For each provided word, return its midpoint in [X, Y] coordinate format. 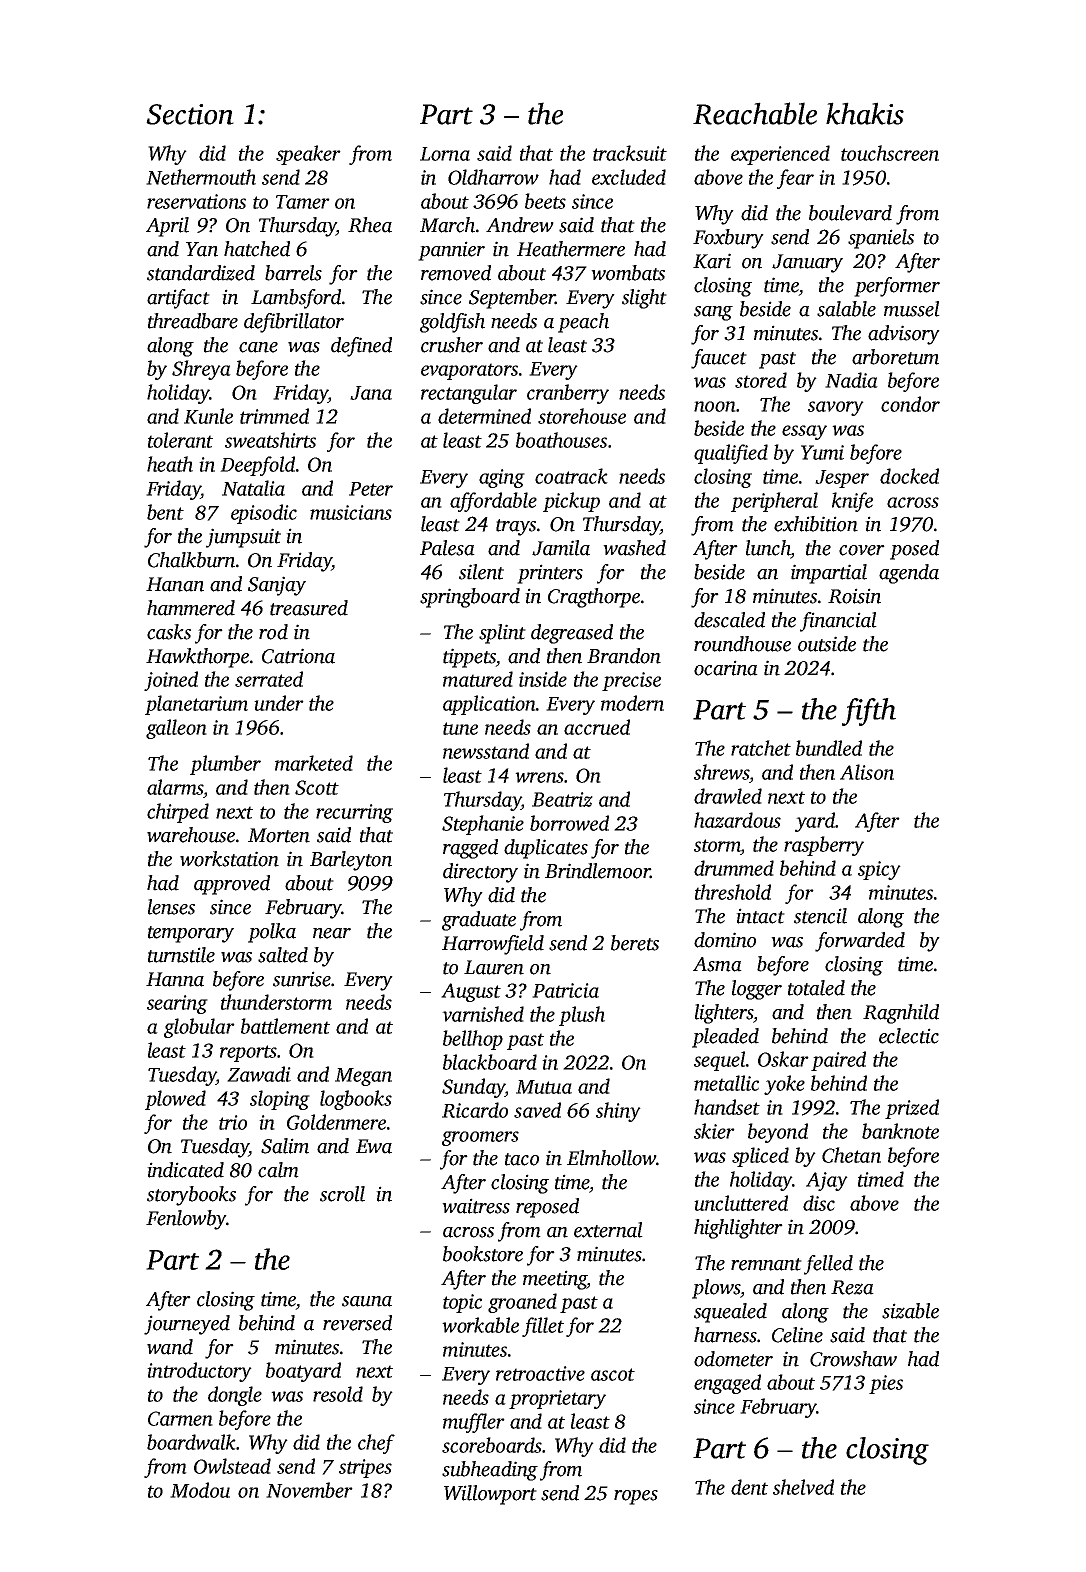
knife [852, 502]
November [309, 1490]
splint [502, 634]
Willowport [490, 1495]
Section [190, 114]
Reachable [755, 113]
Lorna [445, 154]
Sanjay [277, 586]
